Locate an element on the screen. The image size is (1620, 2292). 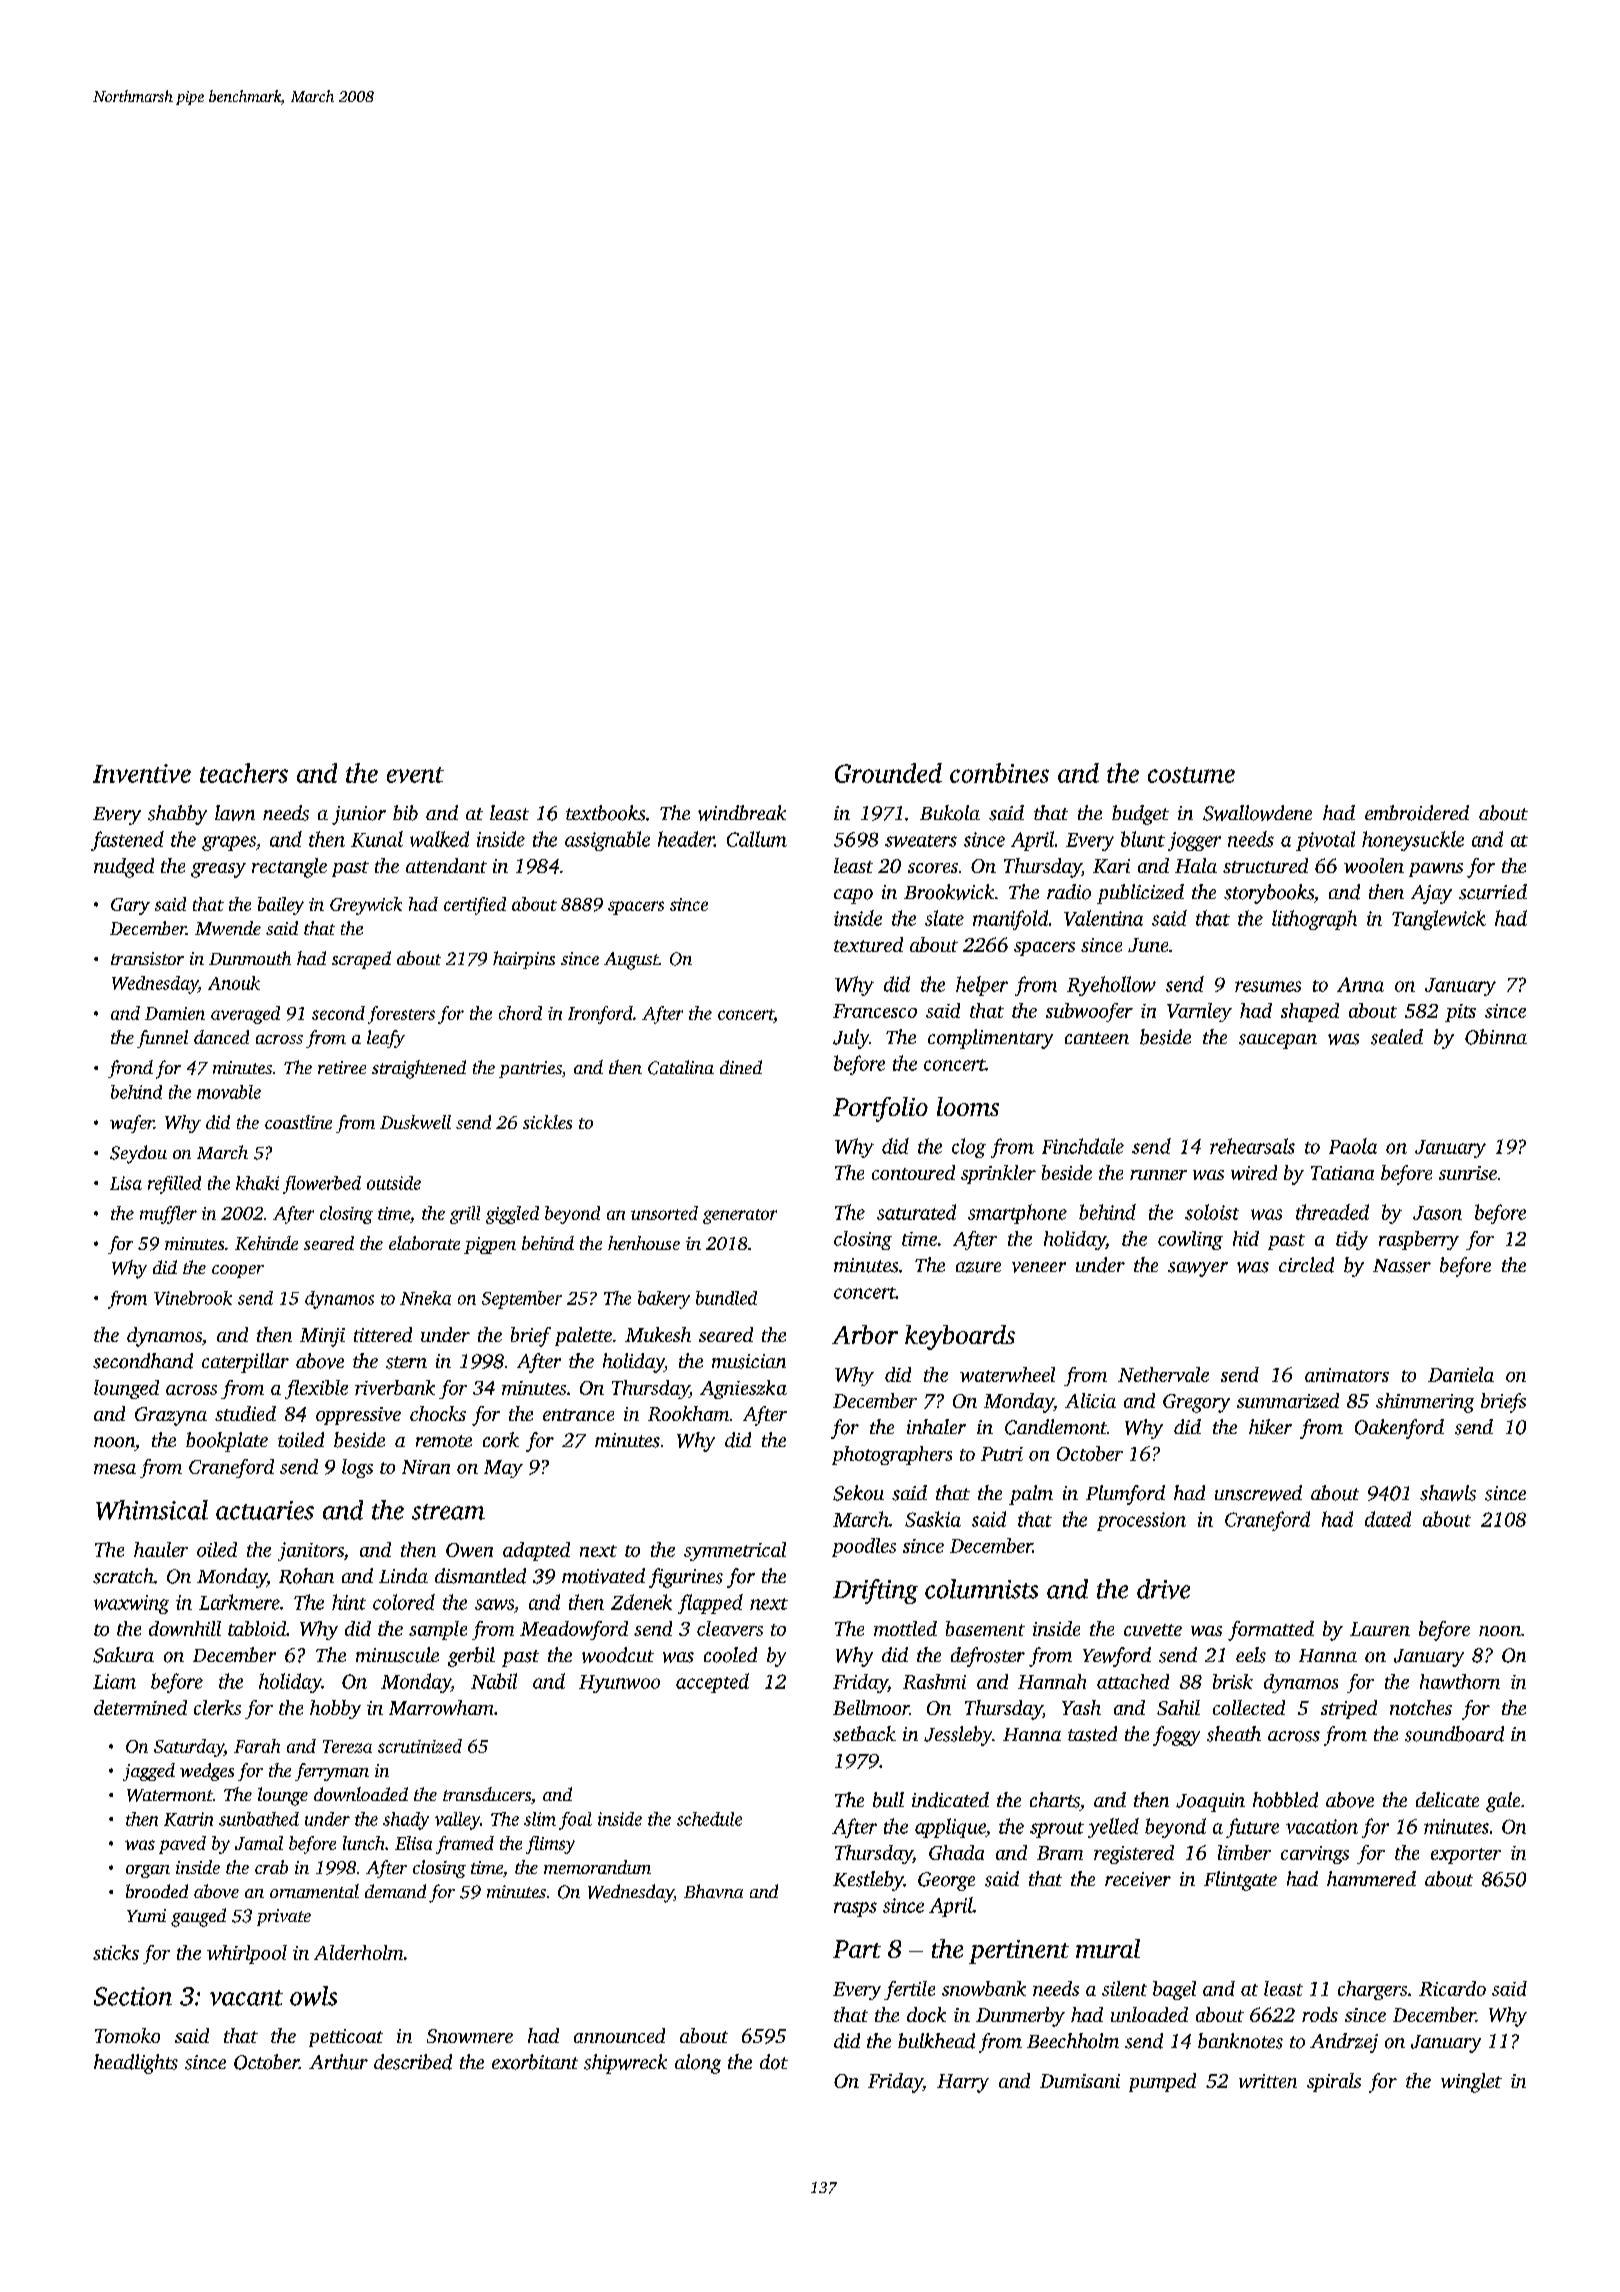
Saskia is located at coordinates (933, 1519).
